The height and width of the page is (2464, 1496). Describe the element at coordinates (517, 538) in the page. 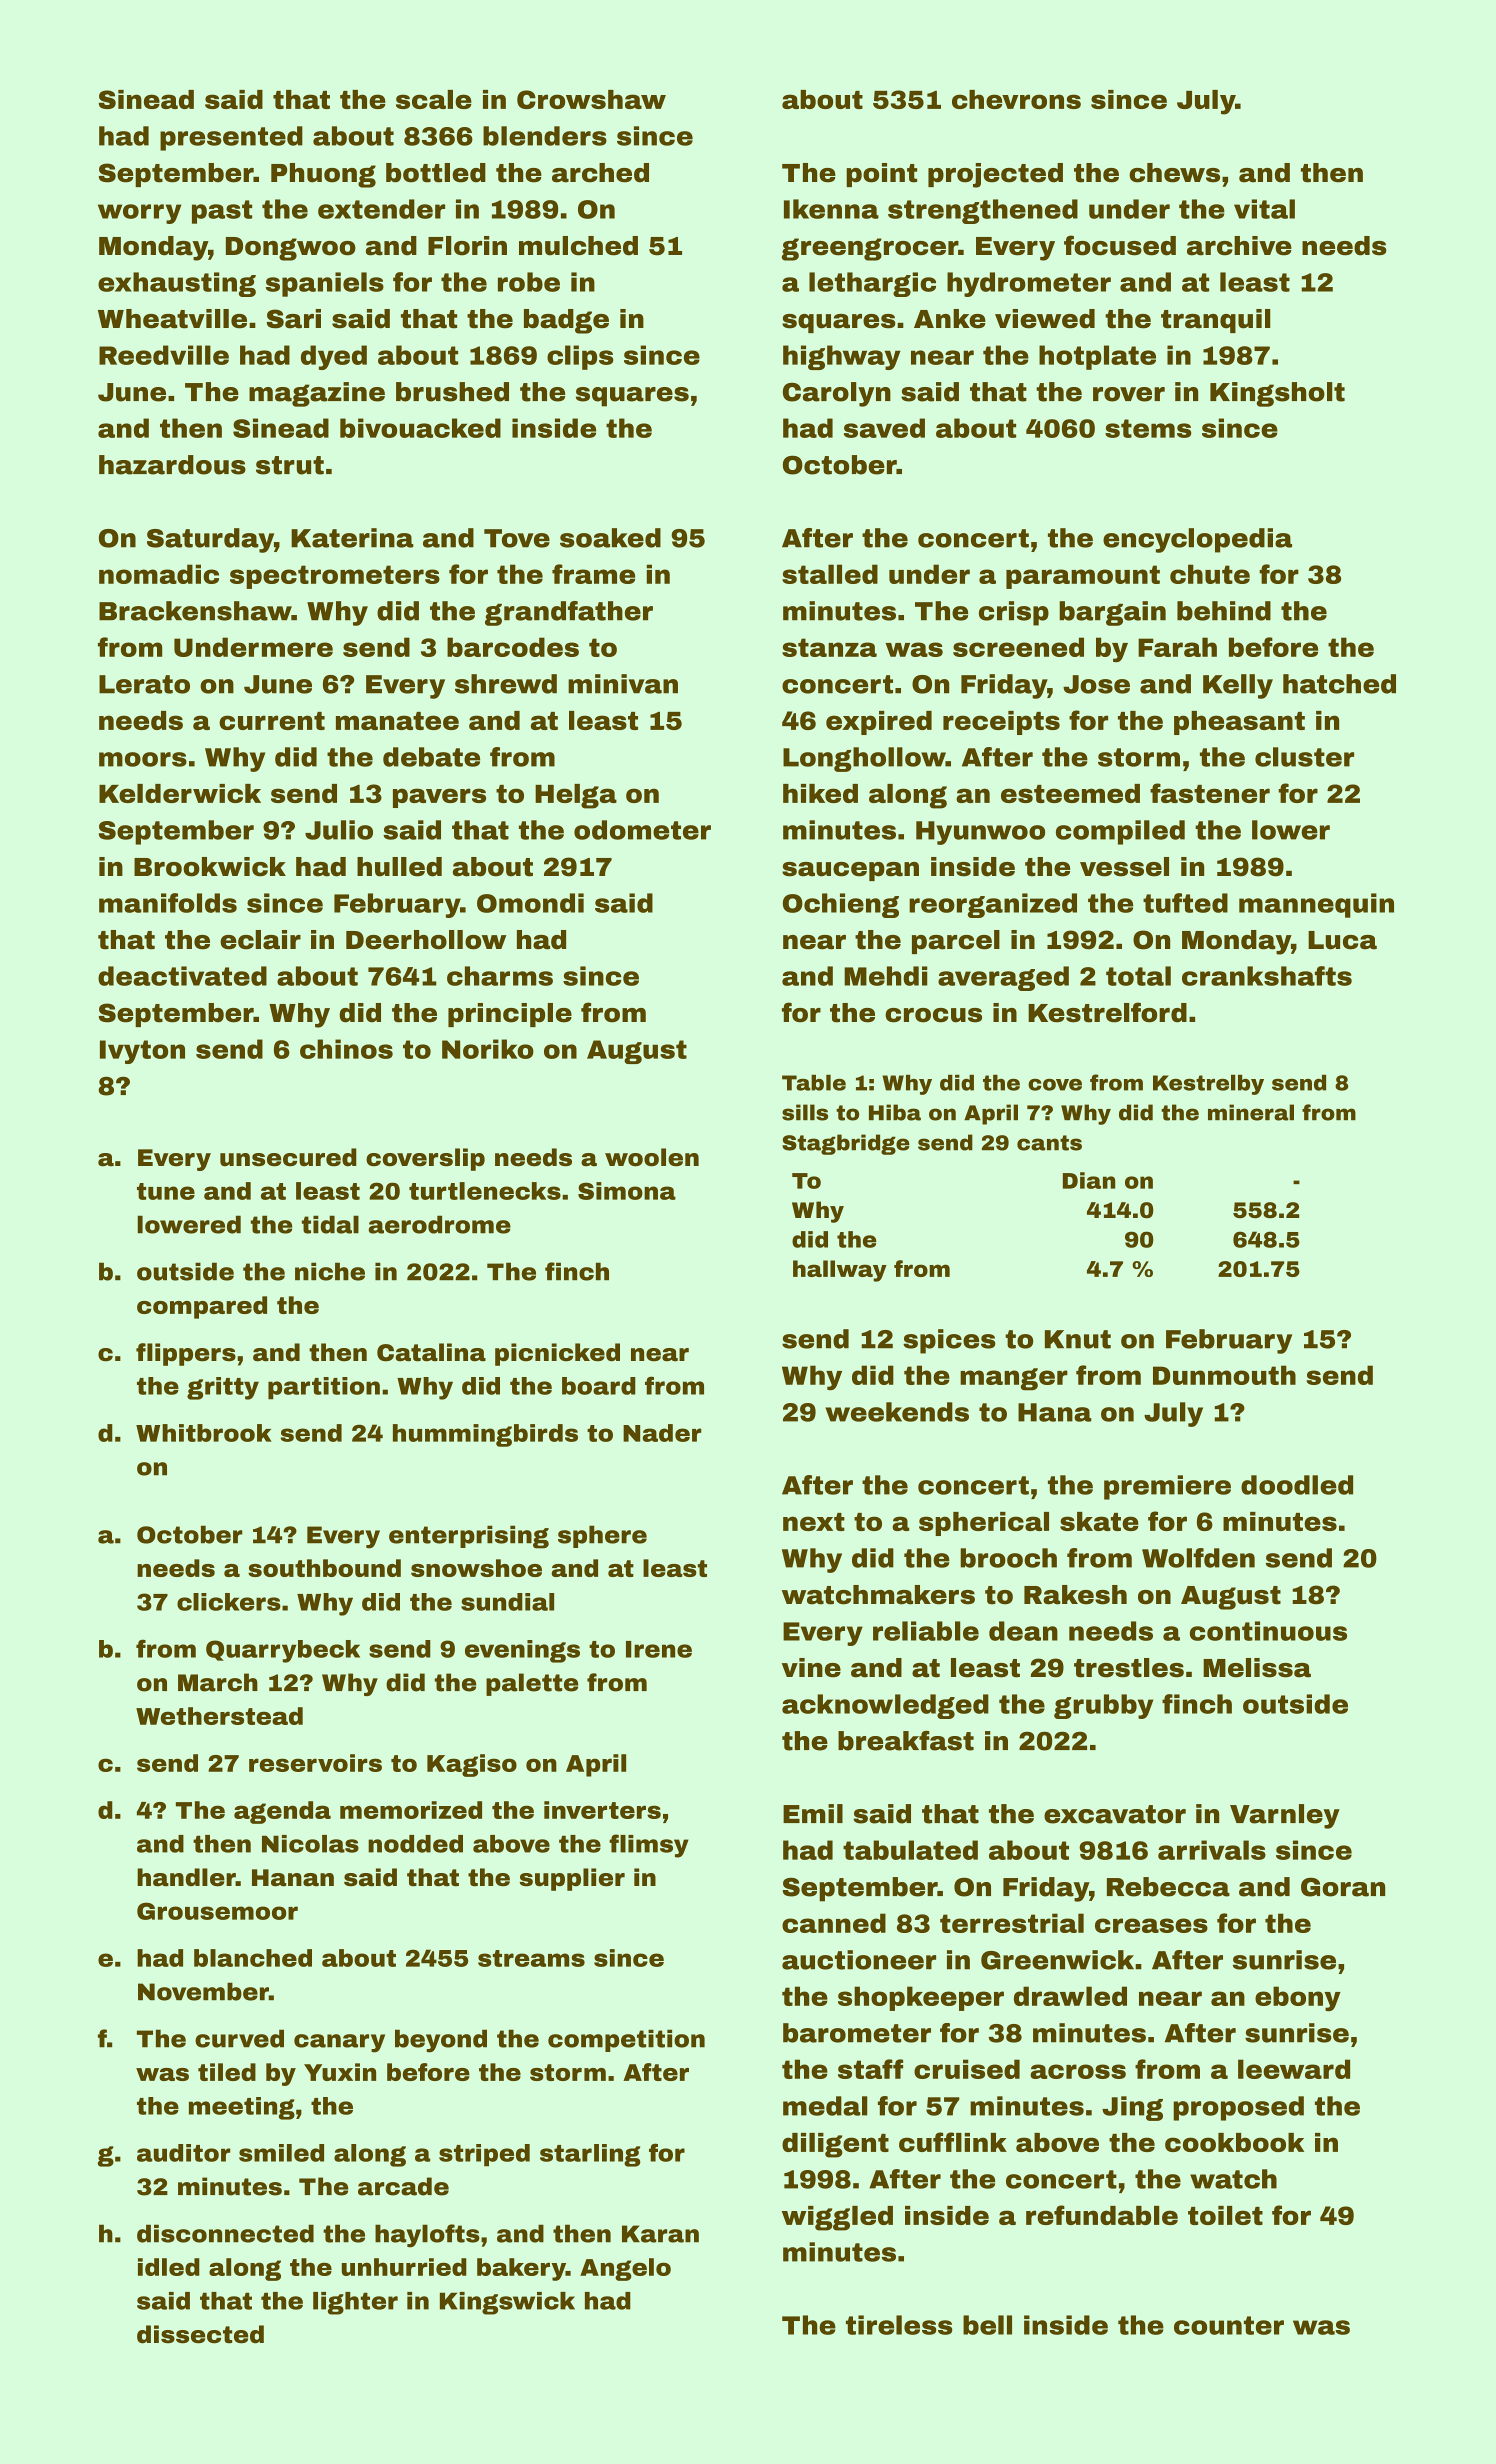

I see `Tove` at that location.
